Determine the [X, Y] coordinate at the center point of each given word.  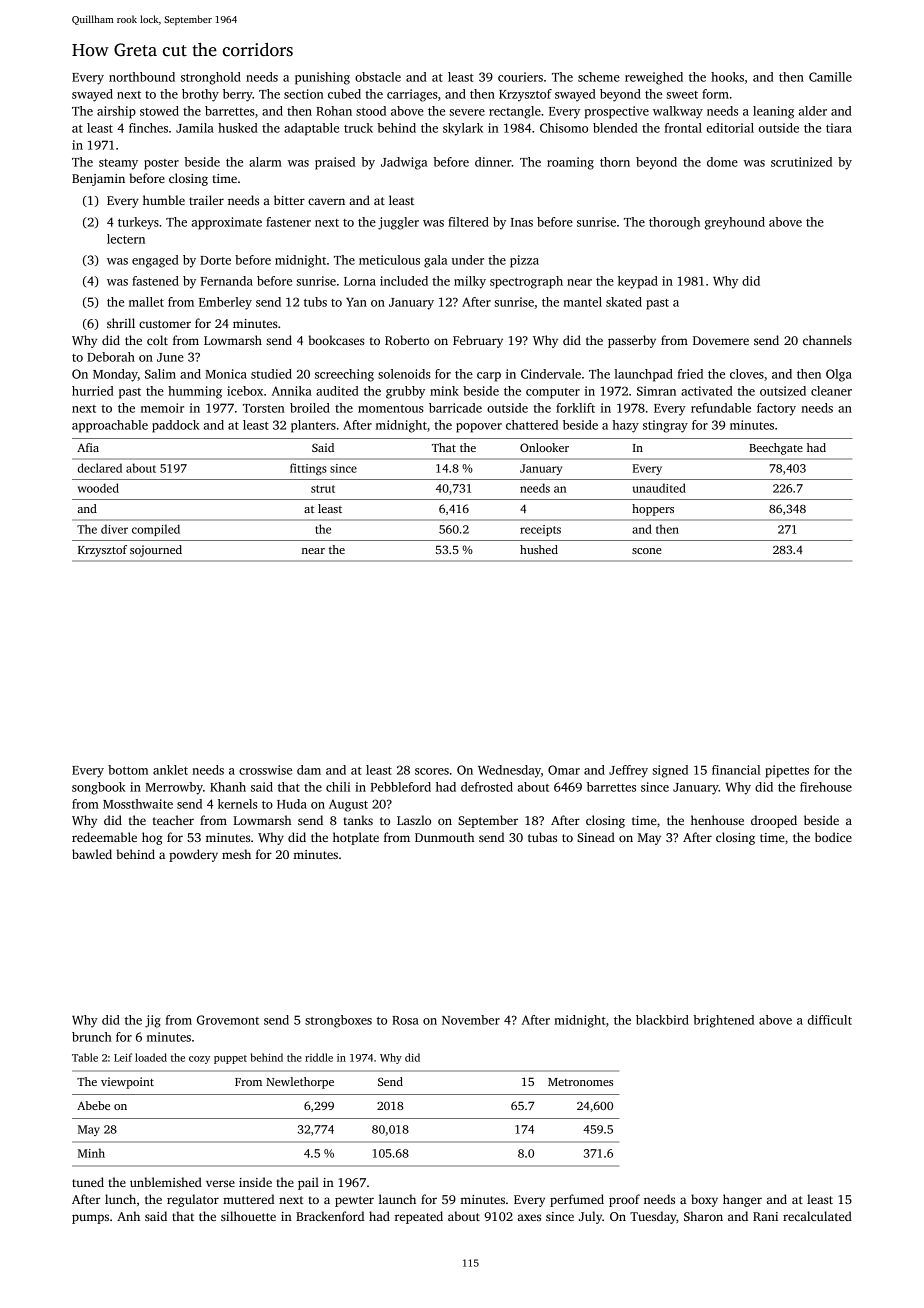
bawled [92, 854]
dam [309, 770]
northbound [142, 77]
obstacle [378, 77]
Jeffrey [628, 771]
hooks [727, 77]
